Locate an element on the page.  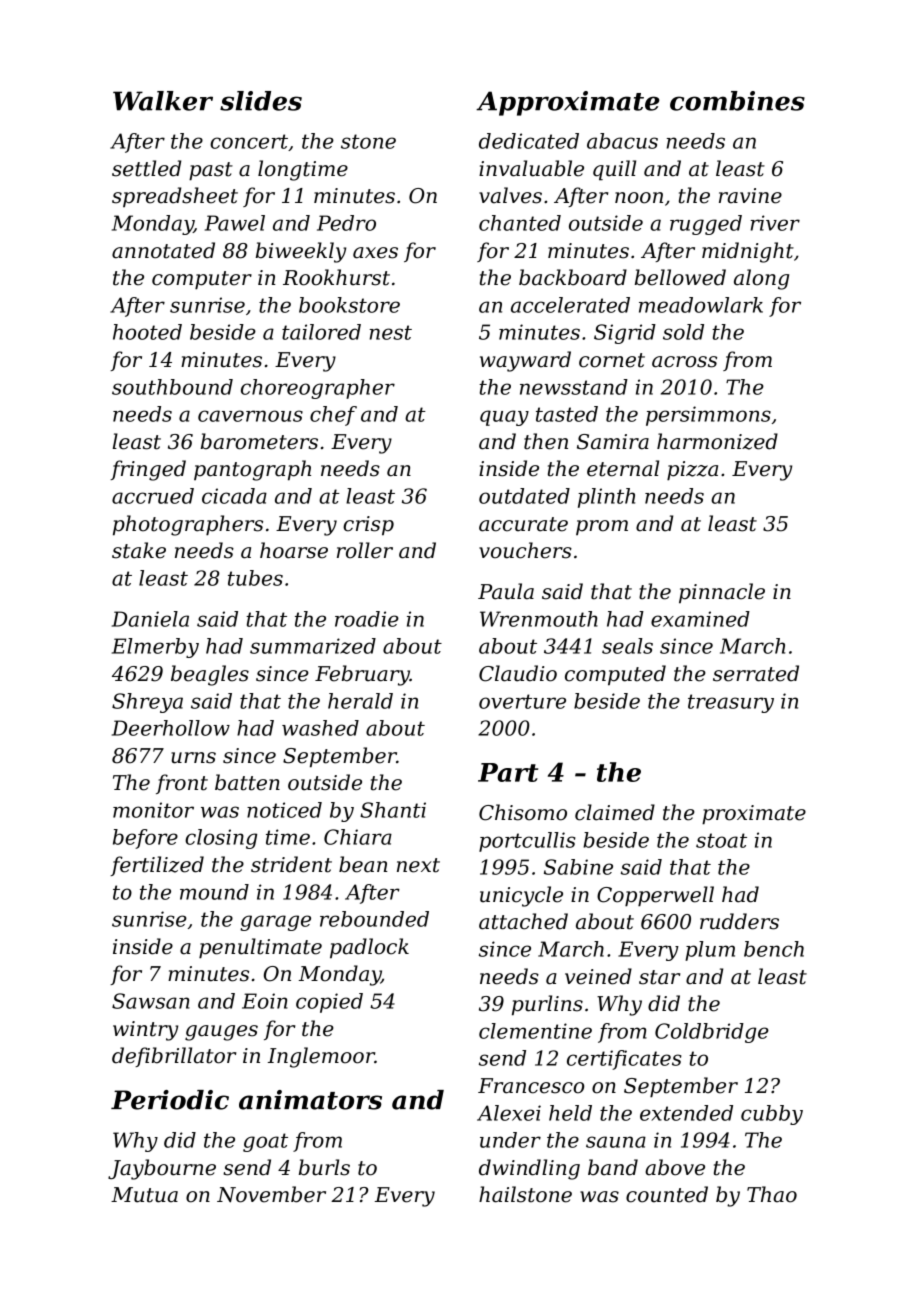
cicada is located at coordinates (234, 496).
